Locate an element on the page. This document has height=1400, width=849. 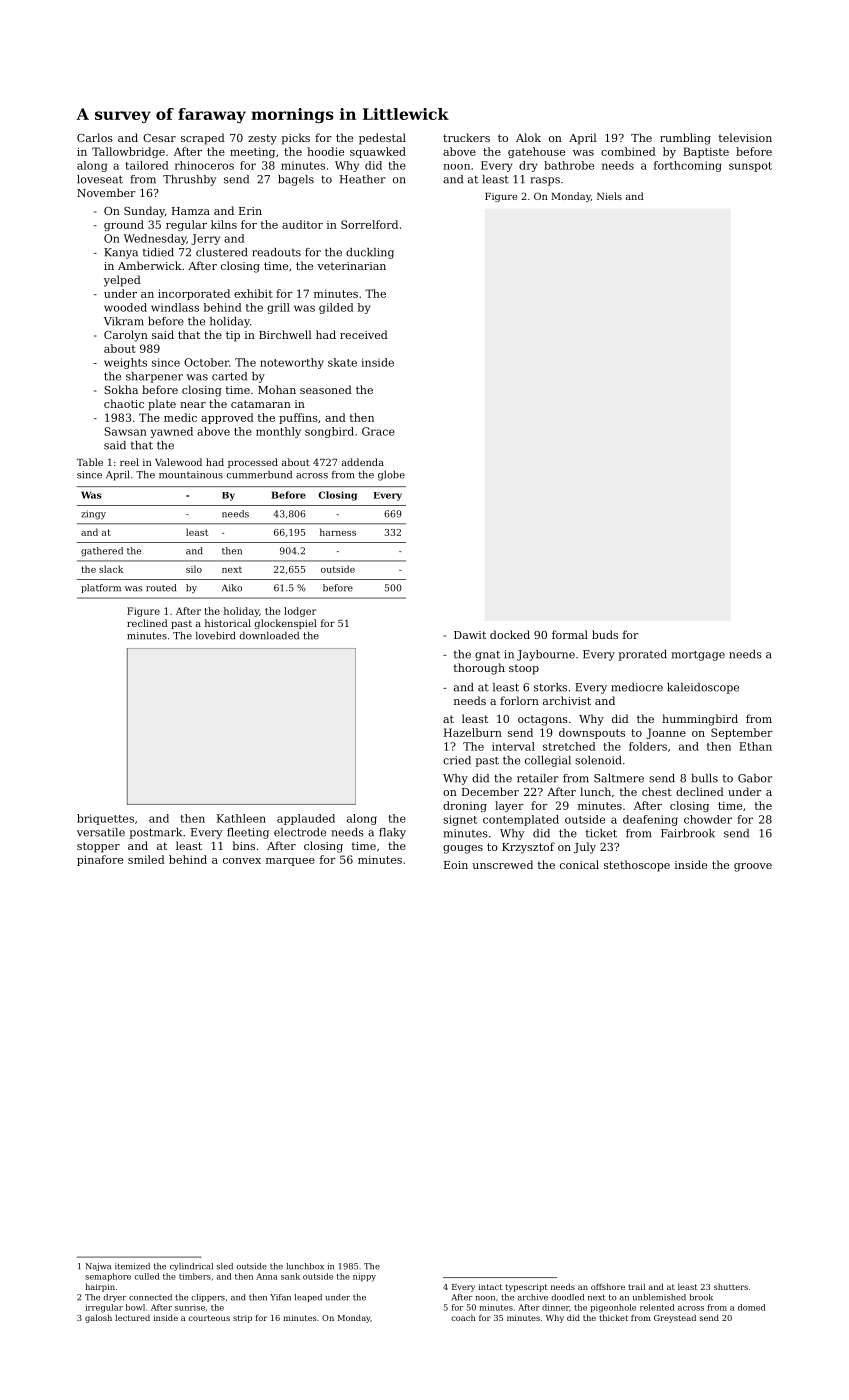
scraped is located at coordinates (203, 139).
